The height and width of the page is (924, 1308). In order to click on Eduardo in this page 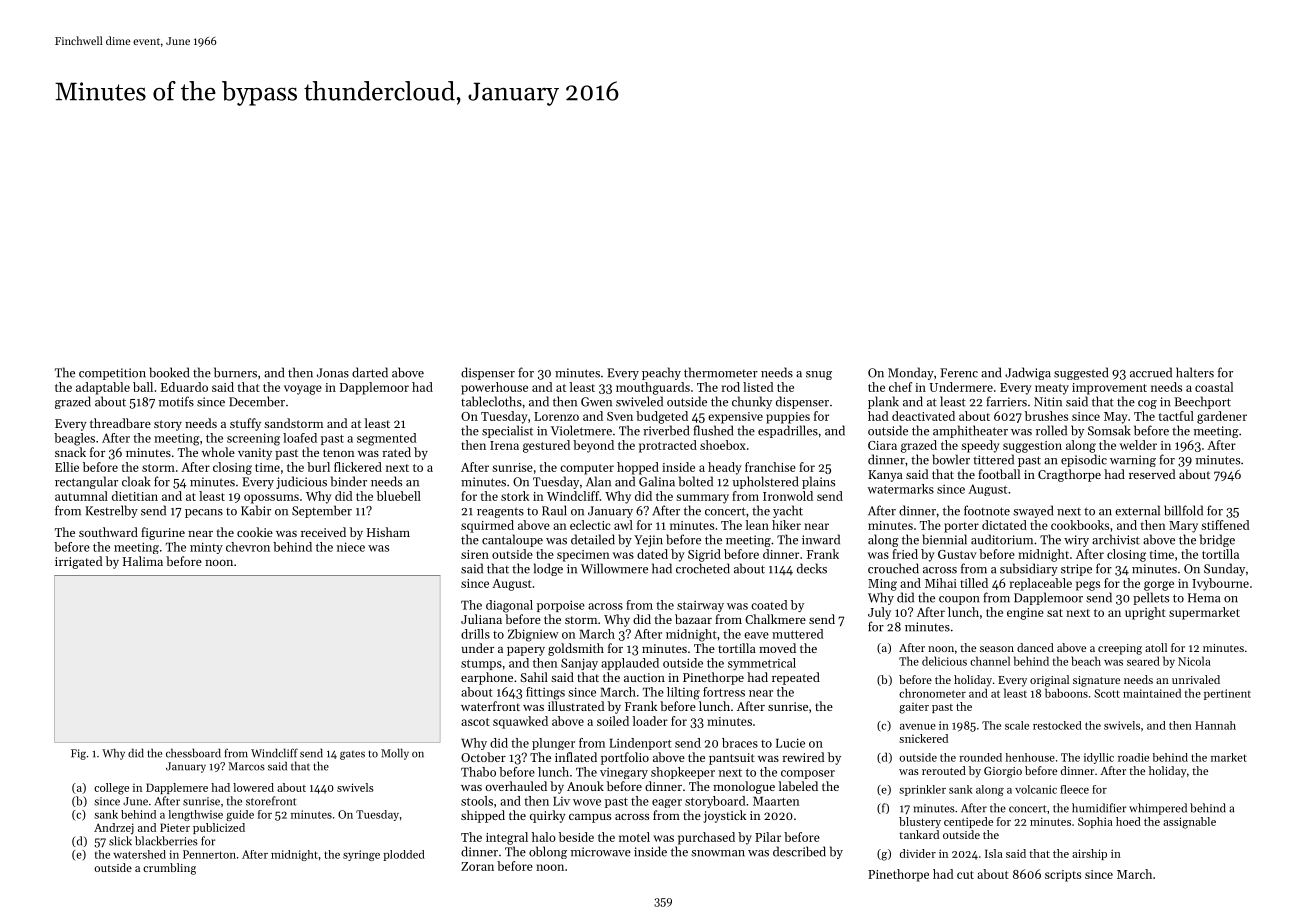, I will do `click(184, 387)`.
